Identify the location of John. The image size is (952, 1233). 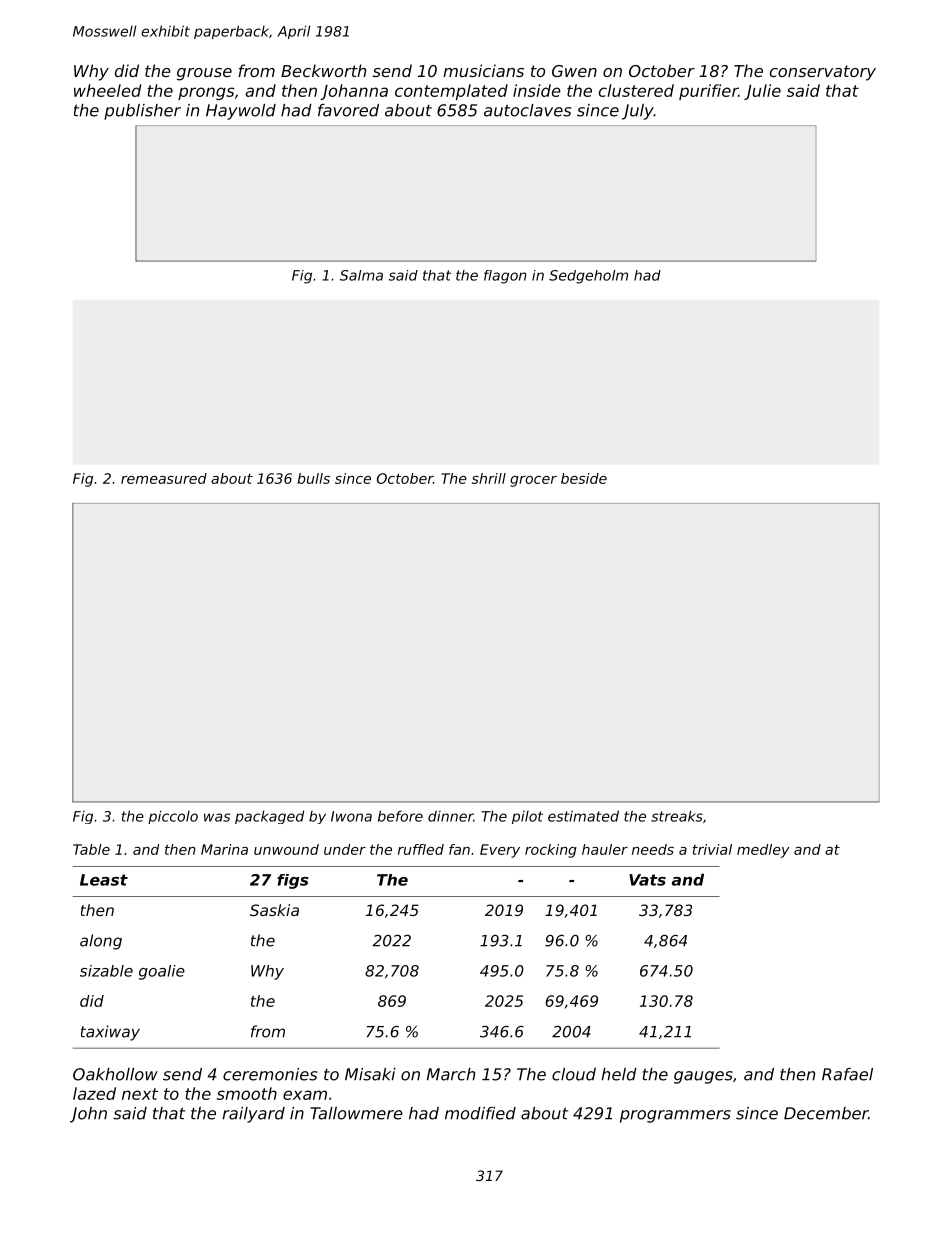
(88, 1115).
